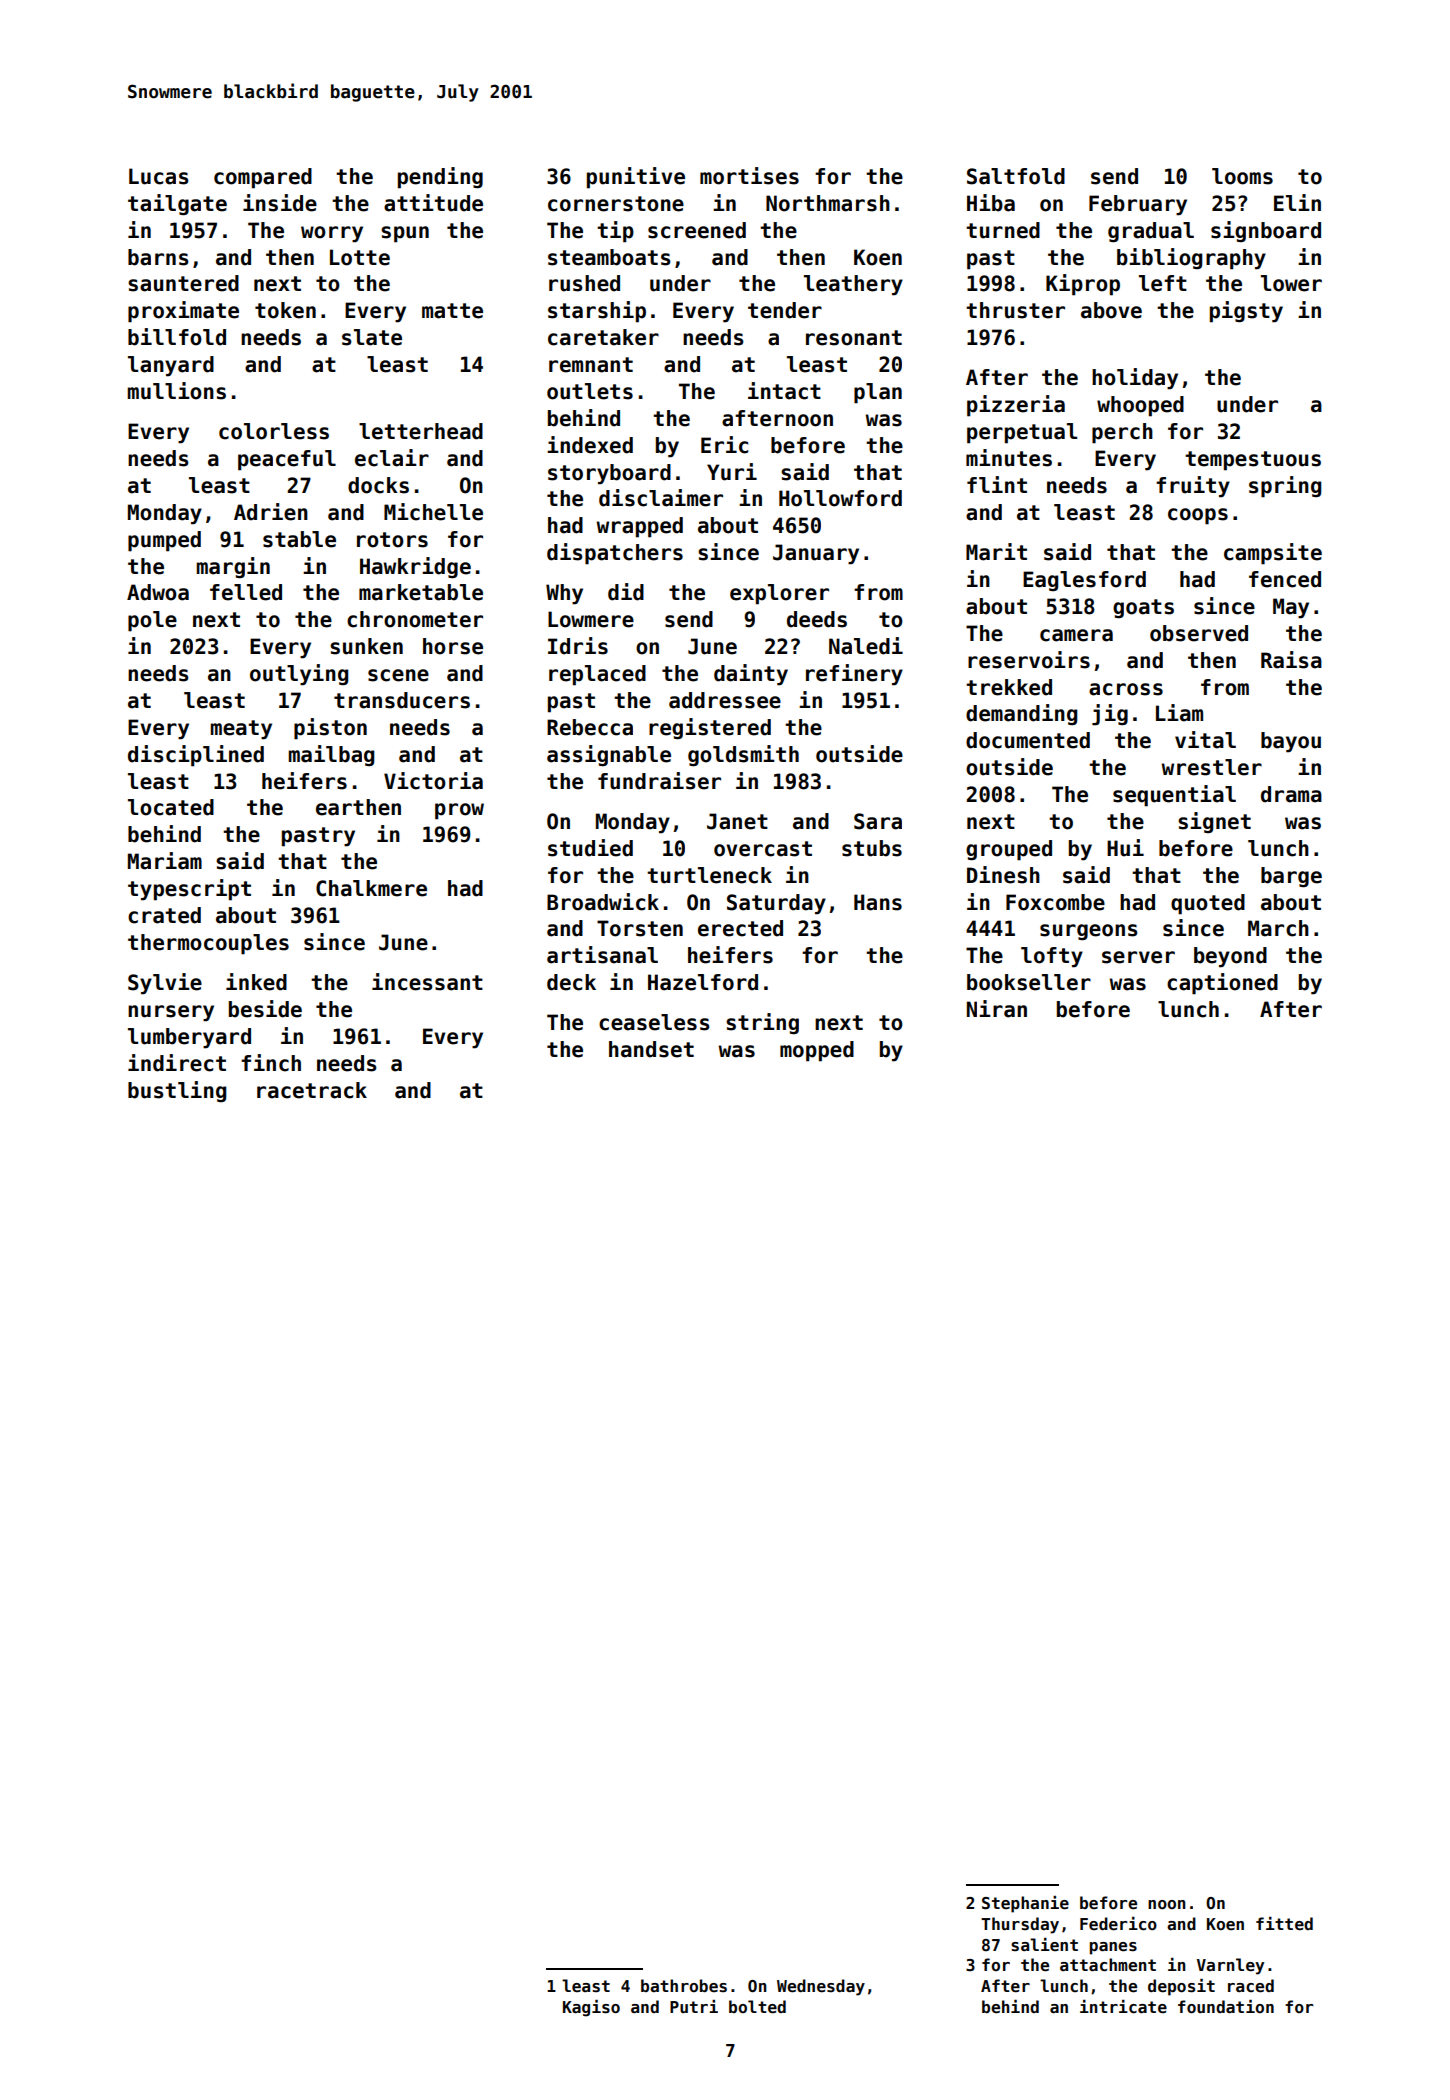 This screenshot has height=2100, width=1450. I want to click on spring, so click(1285, 487).
